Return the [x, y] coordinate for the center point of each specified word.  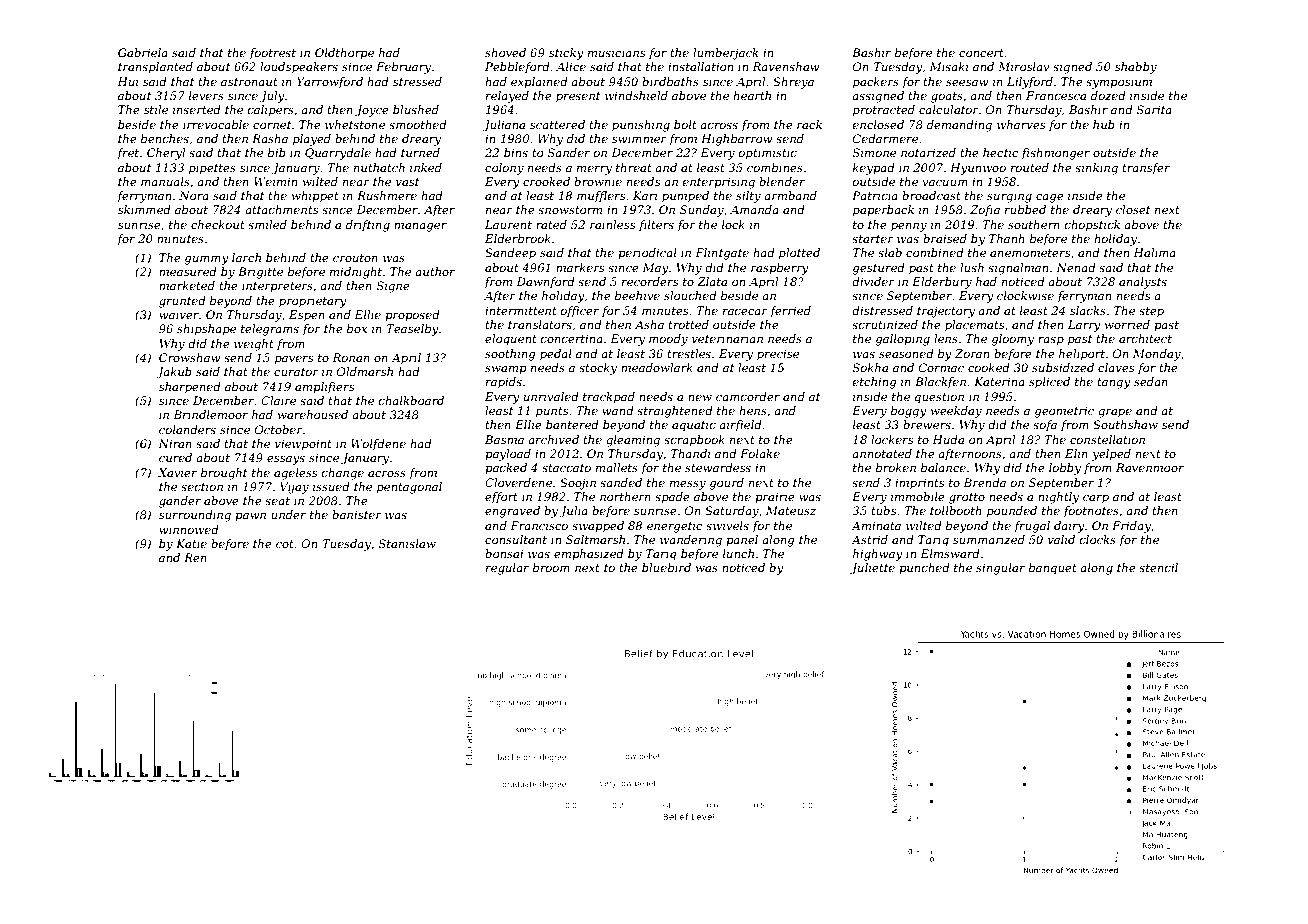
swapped [598, 527]
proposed [412, 316]
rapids [504, 383]
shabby [1136, 68]
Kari [645, 195]
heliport [1082, 355]
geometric [1064, 412]
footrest [272, 54]
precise [778, 355]
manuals [165, 181]
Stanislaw [407, 543]
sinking [1096, 169]
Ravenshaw [786, 66]
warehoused [313, 414]
